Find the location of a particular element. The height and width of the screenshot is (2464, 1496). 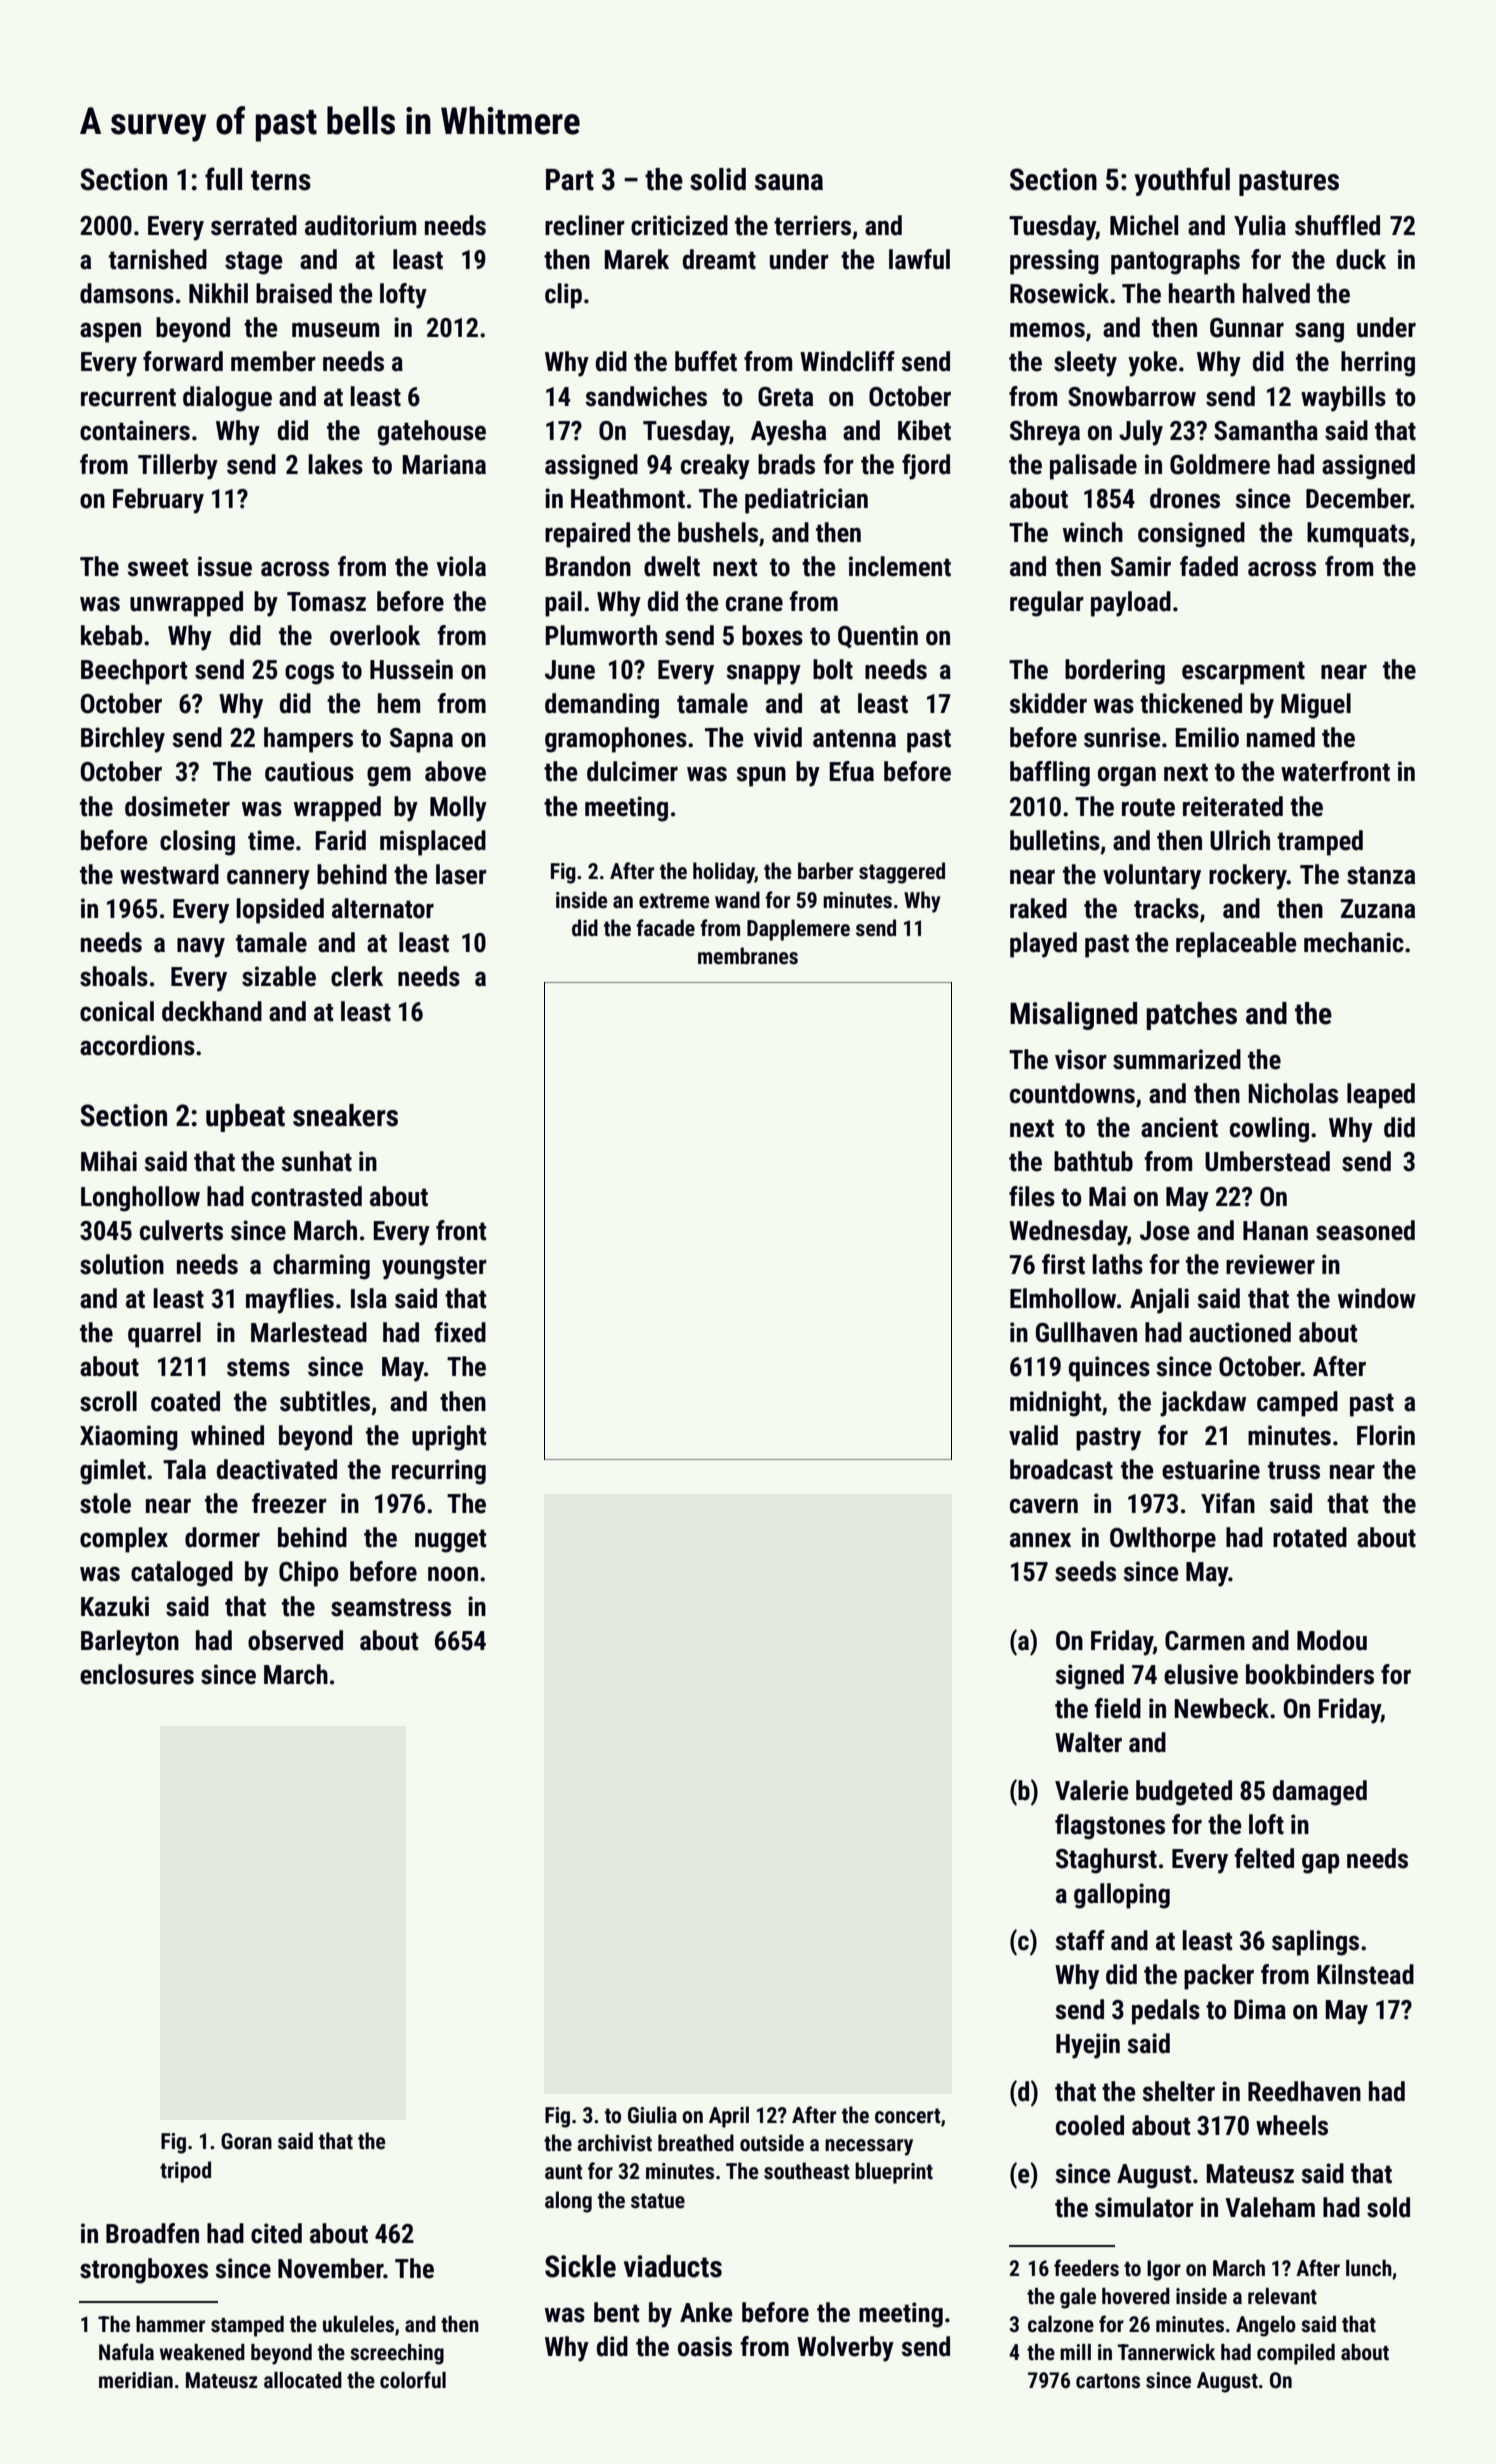

seasoned is located at coordinates (1365, 1230).
